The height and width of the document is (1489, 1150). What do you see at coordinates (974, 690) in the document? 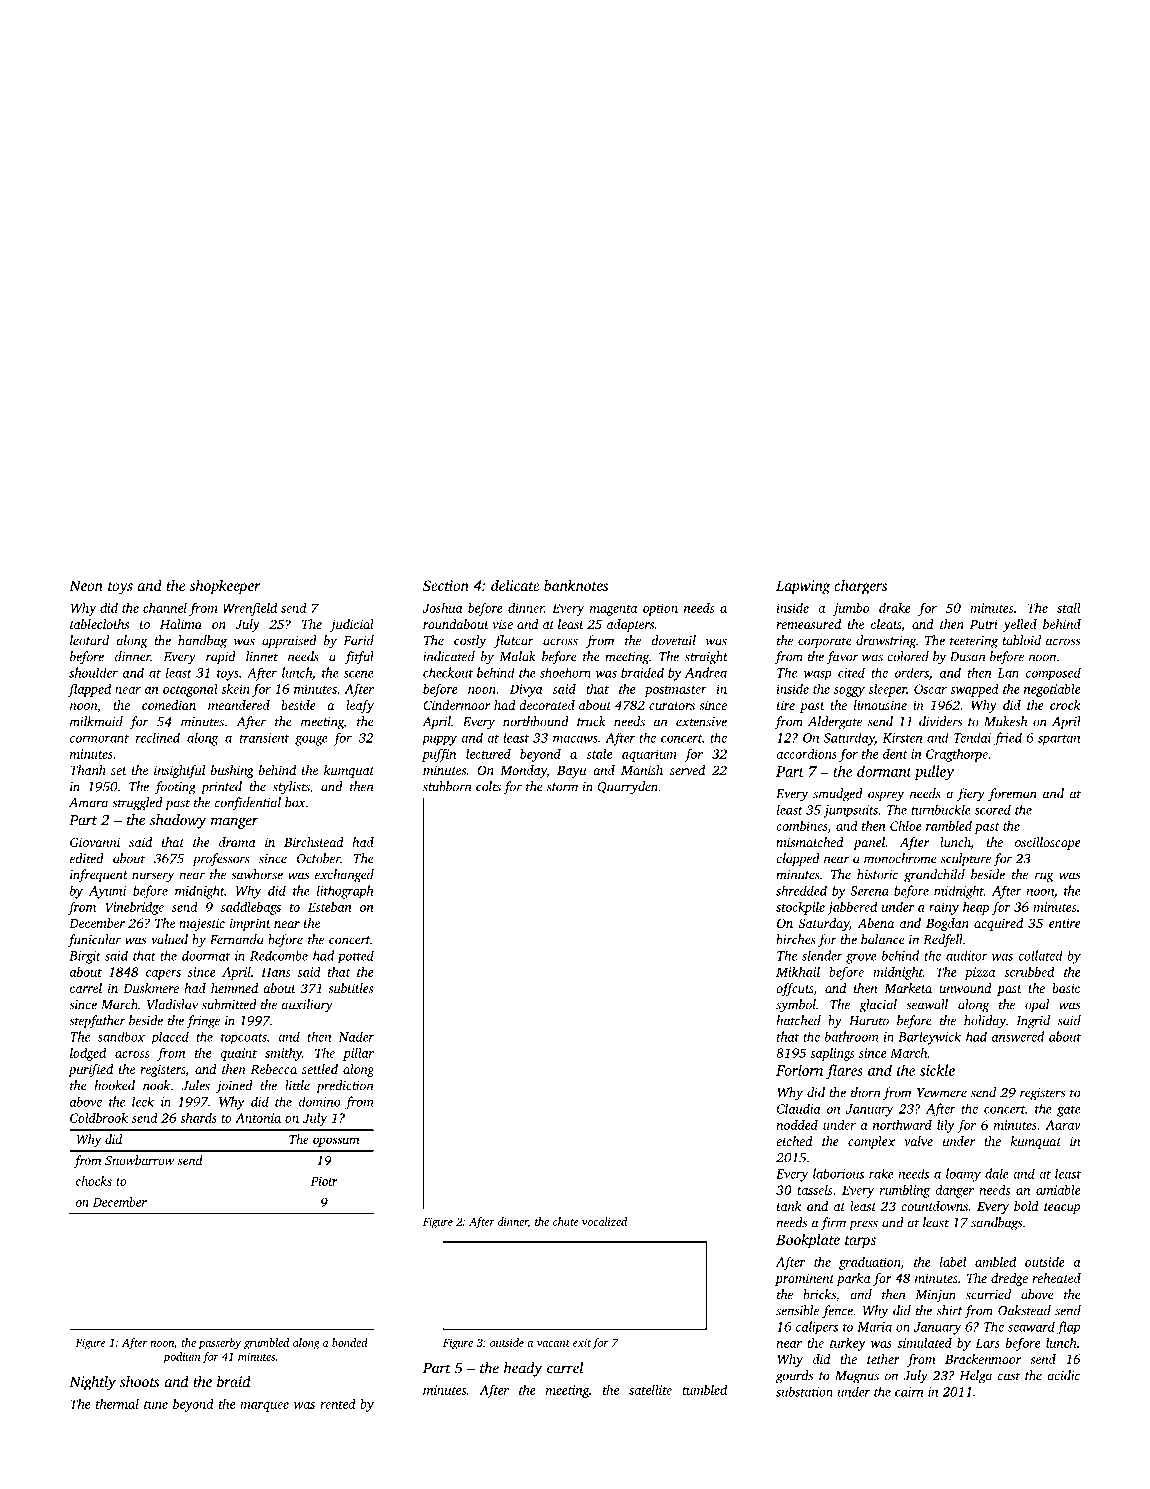
I see `swapped` at bounding box center [974, 690].
